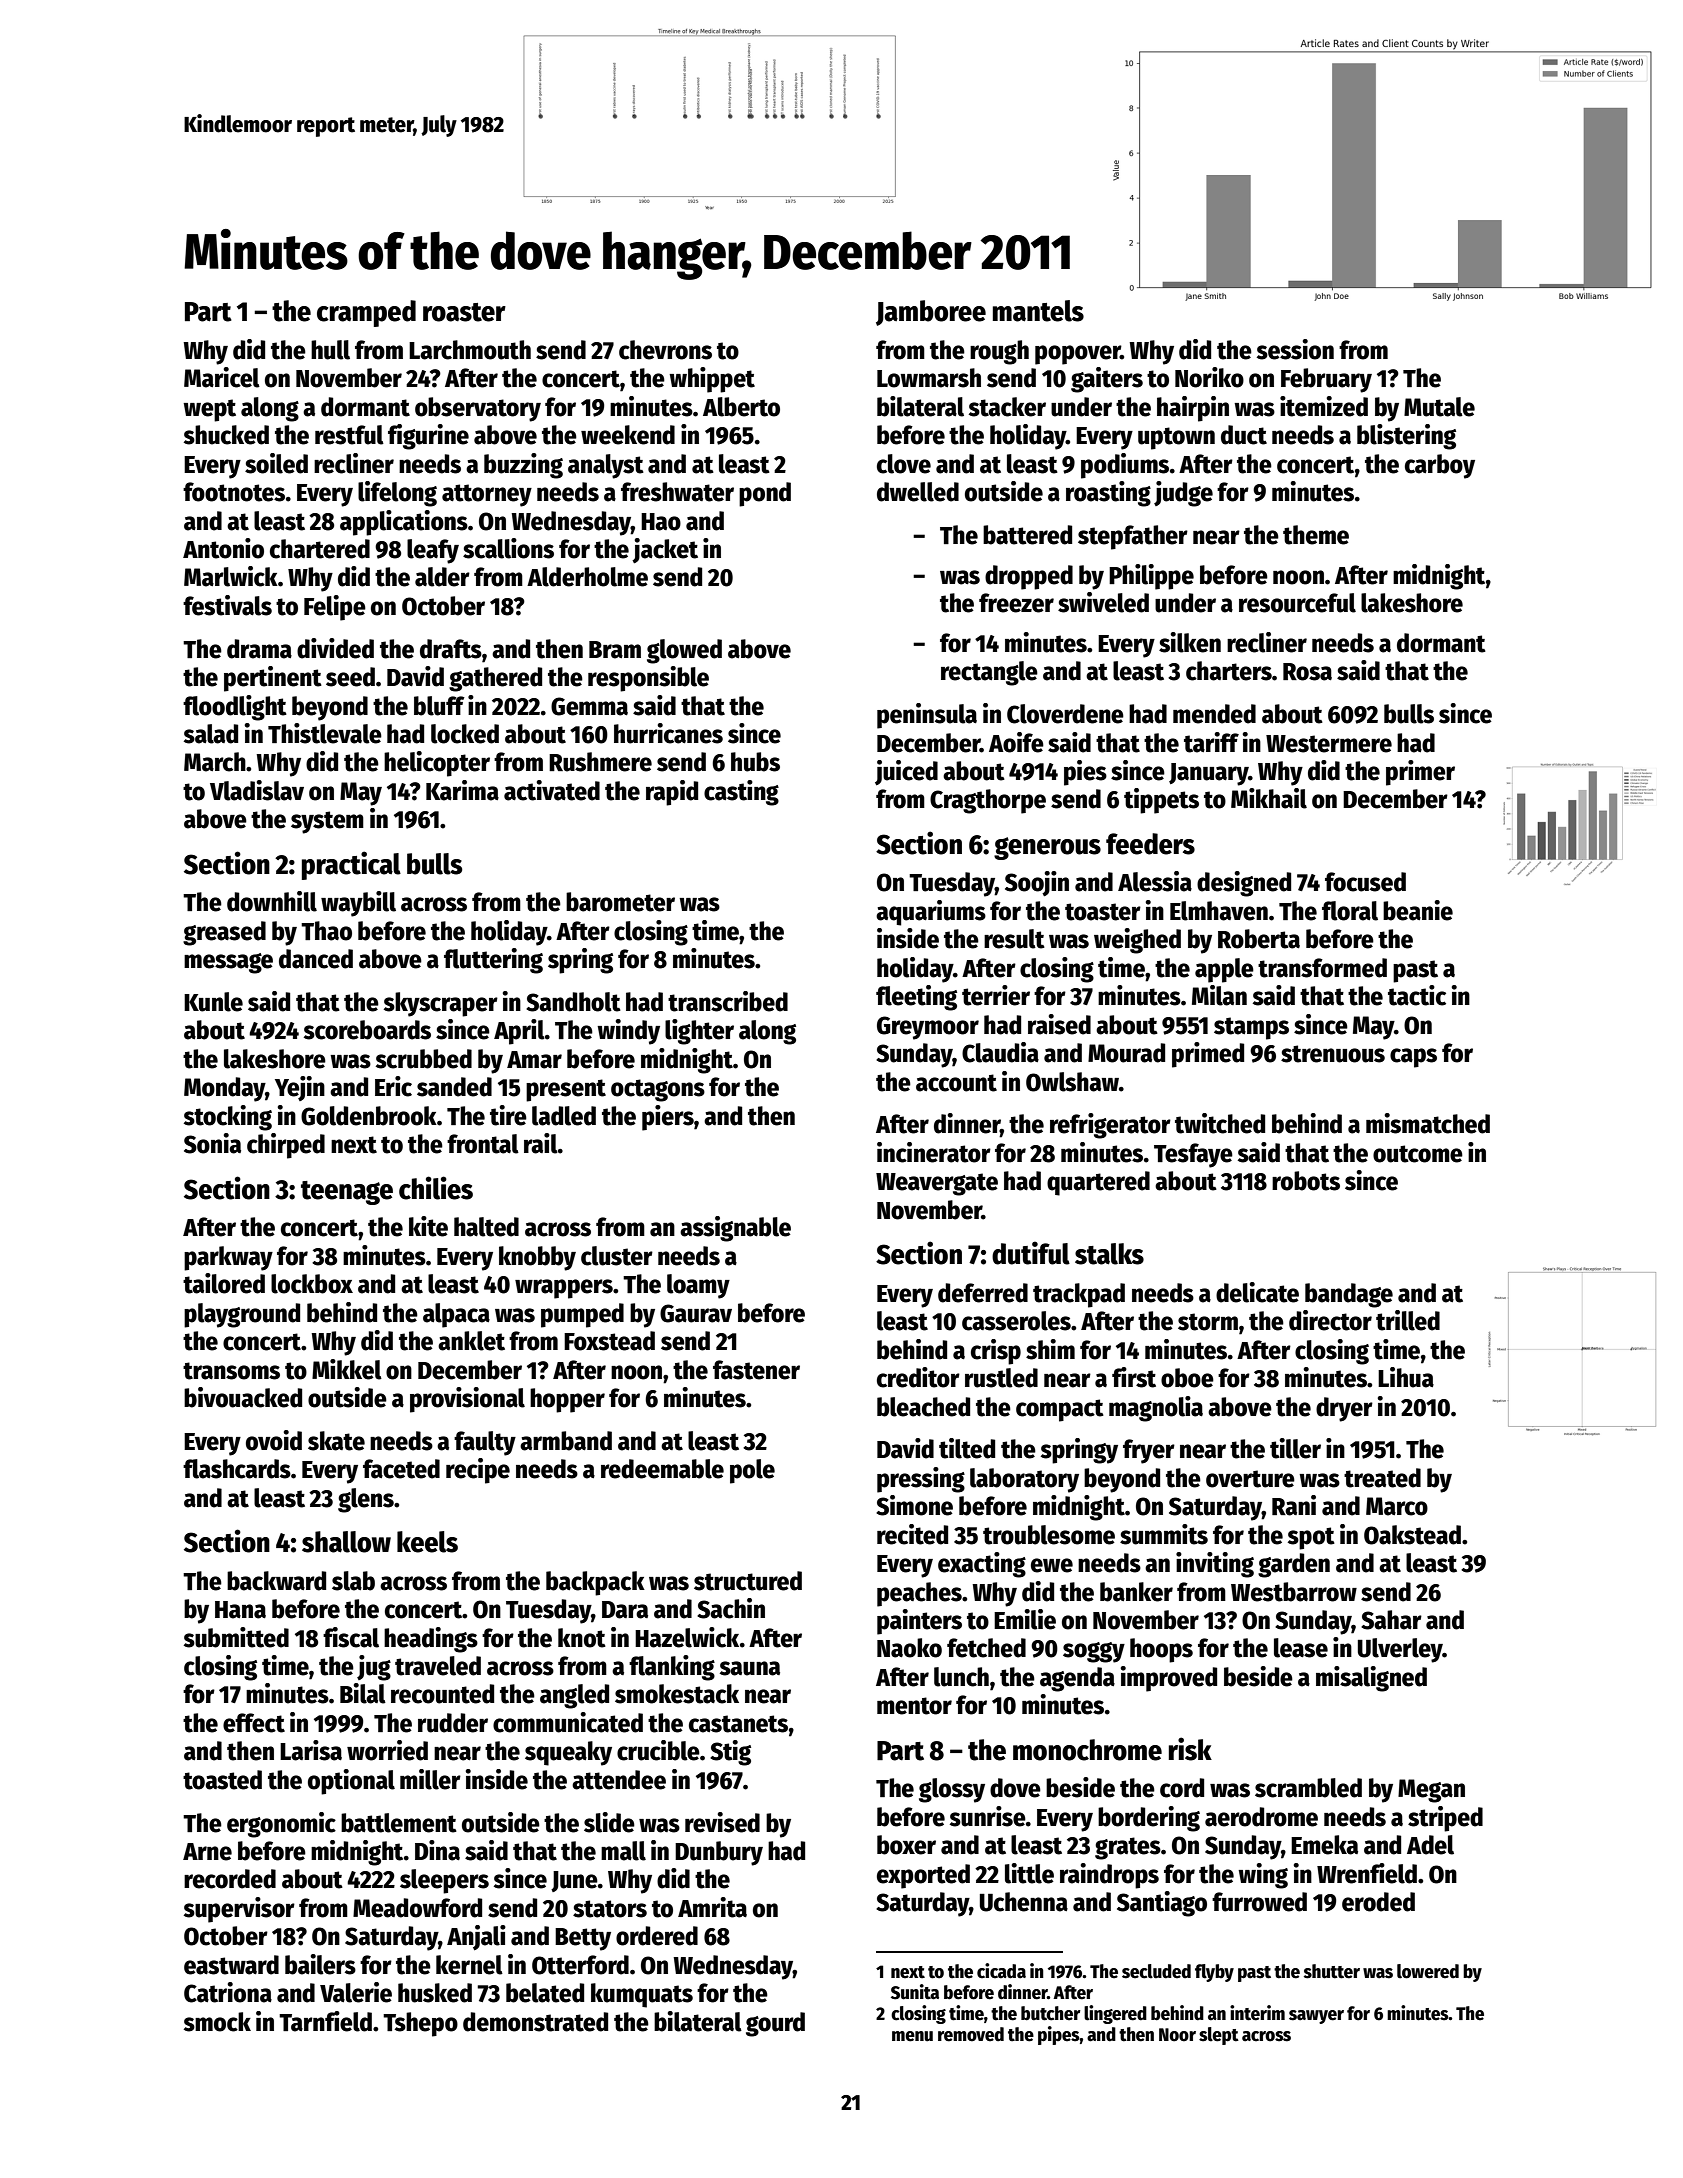 This image has height=2178, width=1683. Describe the element at coordinates (1244, 884) in the image. I see `designed` at that location.
